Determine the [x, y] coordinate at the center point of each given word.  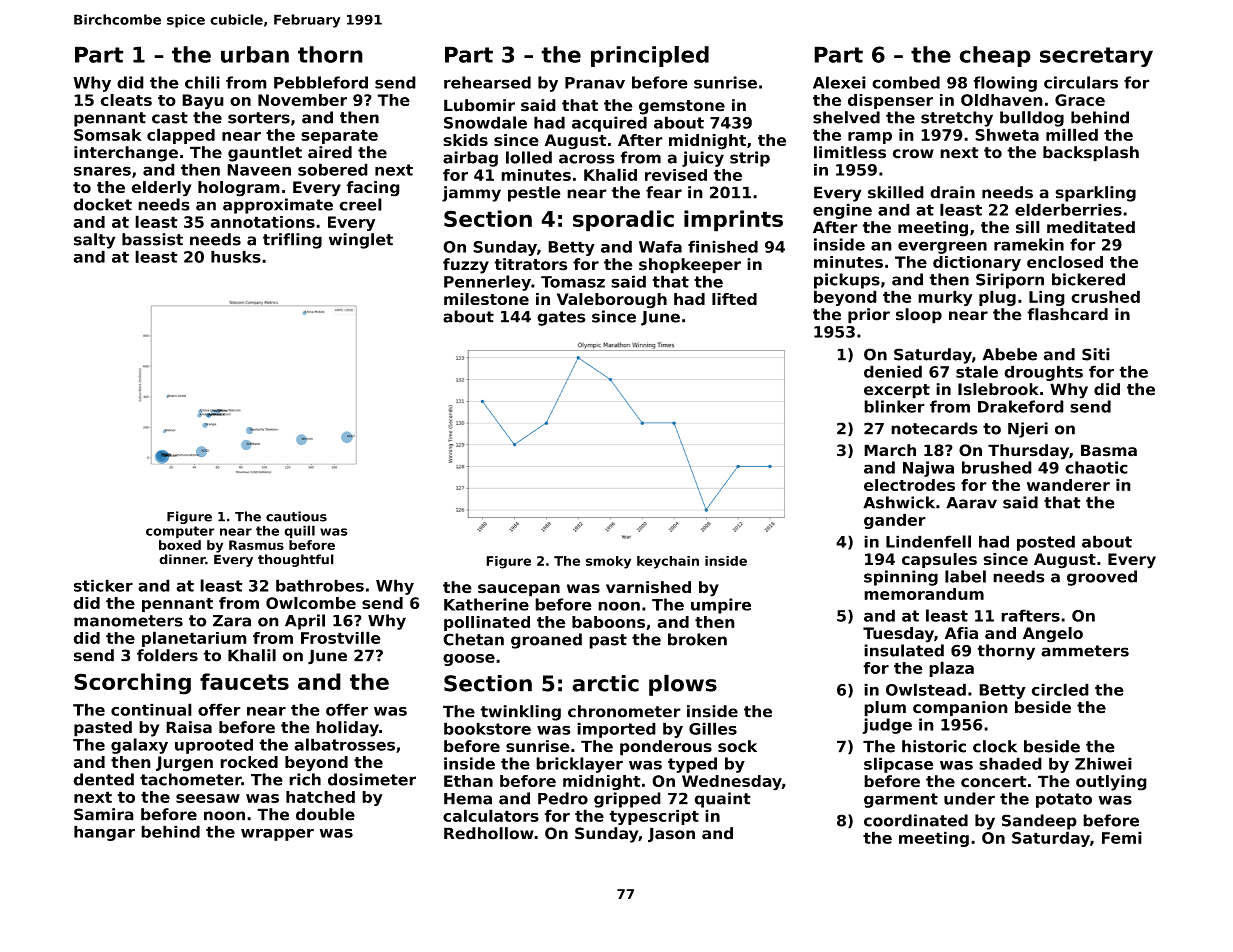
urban [255, 54]
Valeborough [612, 301]
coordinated [916, 820]
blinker [894, 406]
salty [94, 241]
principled [650, 56]
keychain [668, 562]
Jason [671, 835]
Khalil [252, 655]
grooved [1102, 578]
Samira [104, 814]
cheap [995, 56]
